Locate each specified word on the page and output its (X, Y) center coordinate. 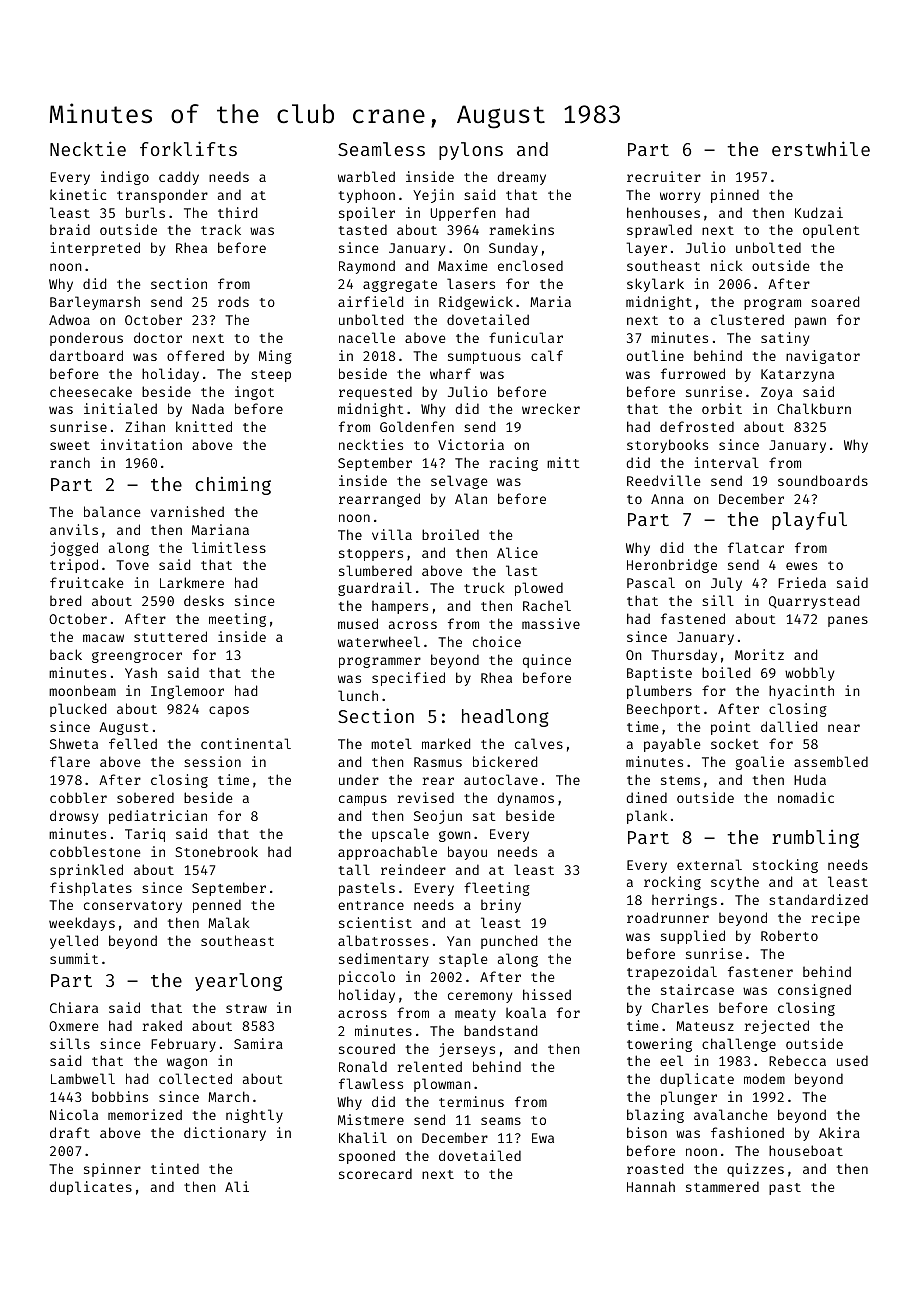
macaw (103, 638)
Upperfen (463, 214)
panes (848, 621)
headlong (505, 718)
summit (74, 958)
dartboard (86, 355)
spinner (112, 1170)
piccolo (367, 978)
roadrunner (668, 917)
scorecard (375, 1173)
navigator (823, 357)
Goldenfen (417, 426)
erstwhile (821, 148)
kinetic (78, 194)
